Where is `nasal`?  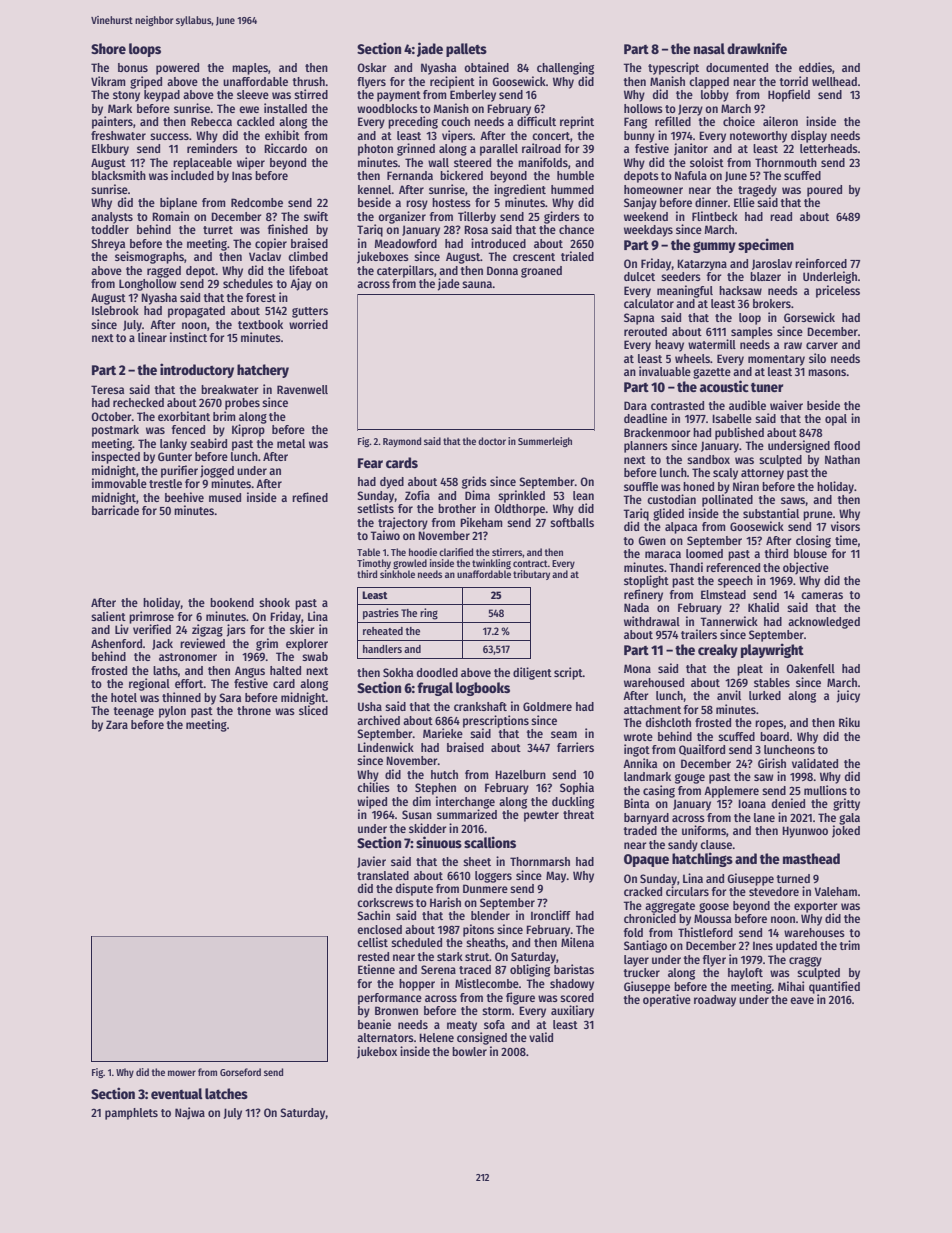
nasal is located at coordinates (709, 48).
